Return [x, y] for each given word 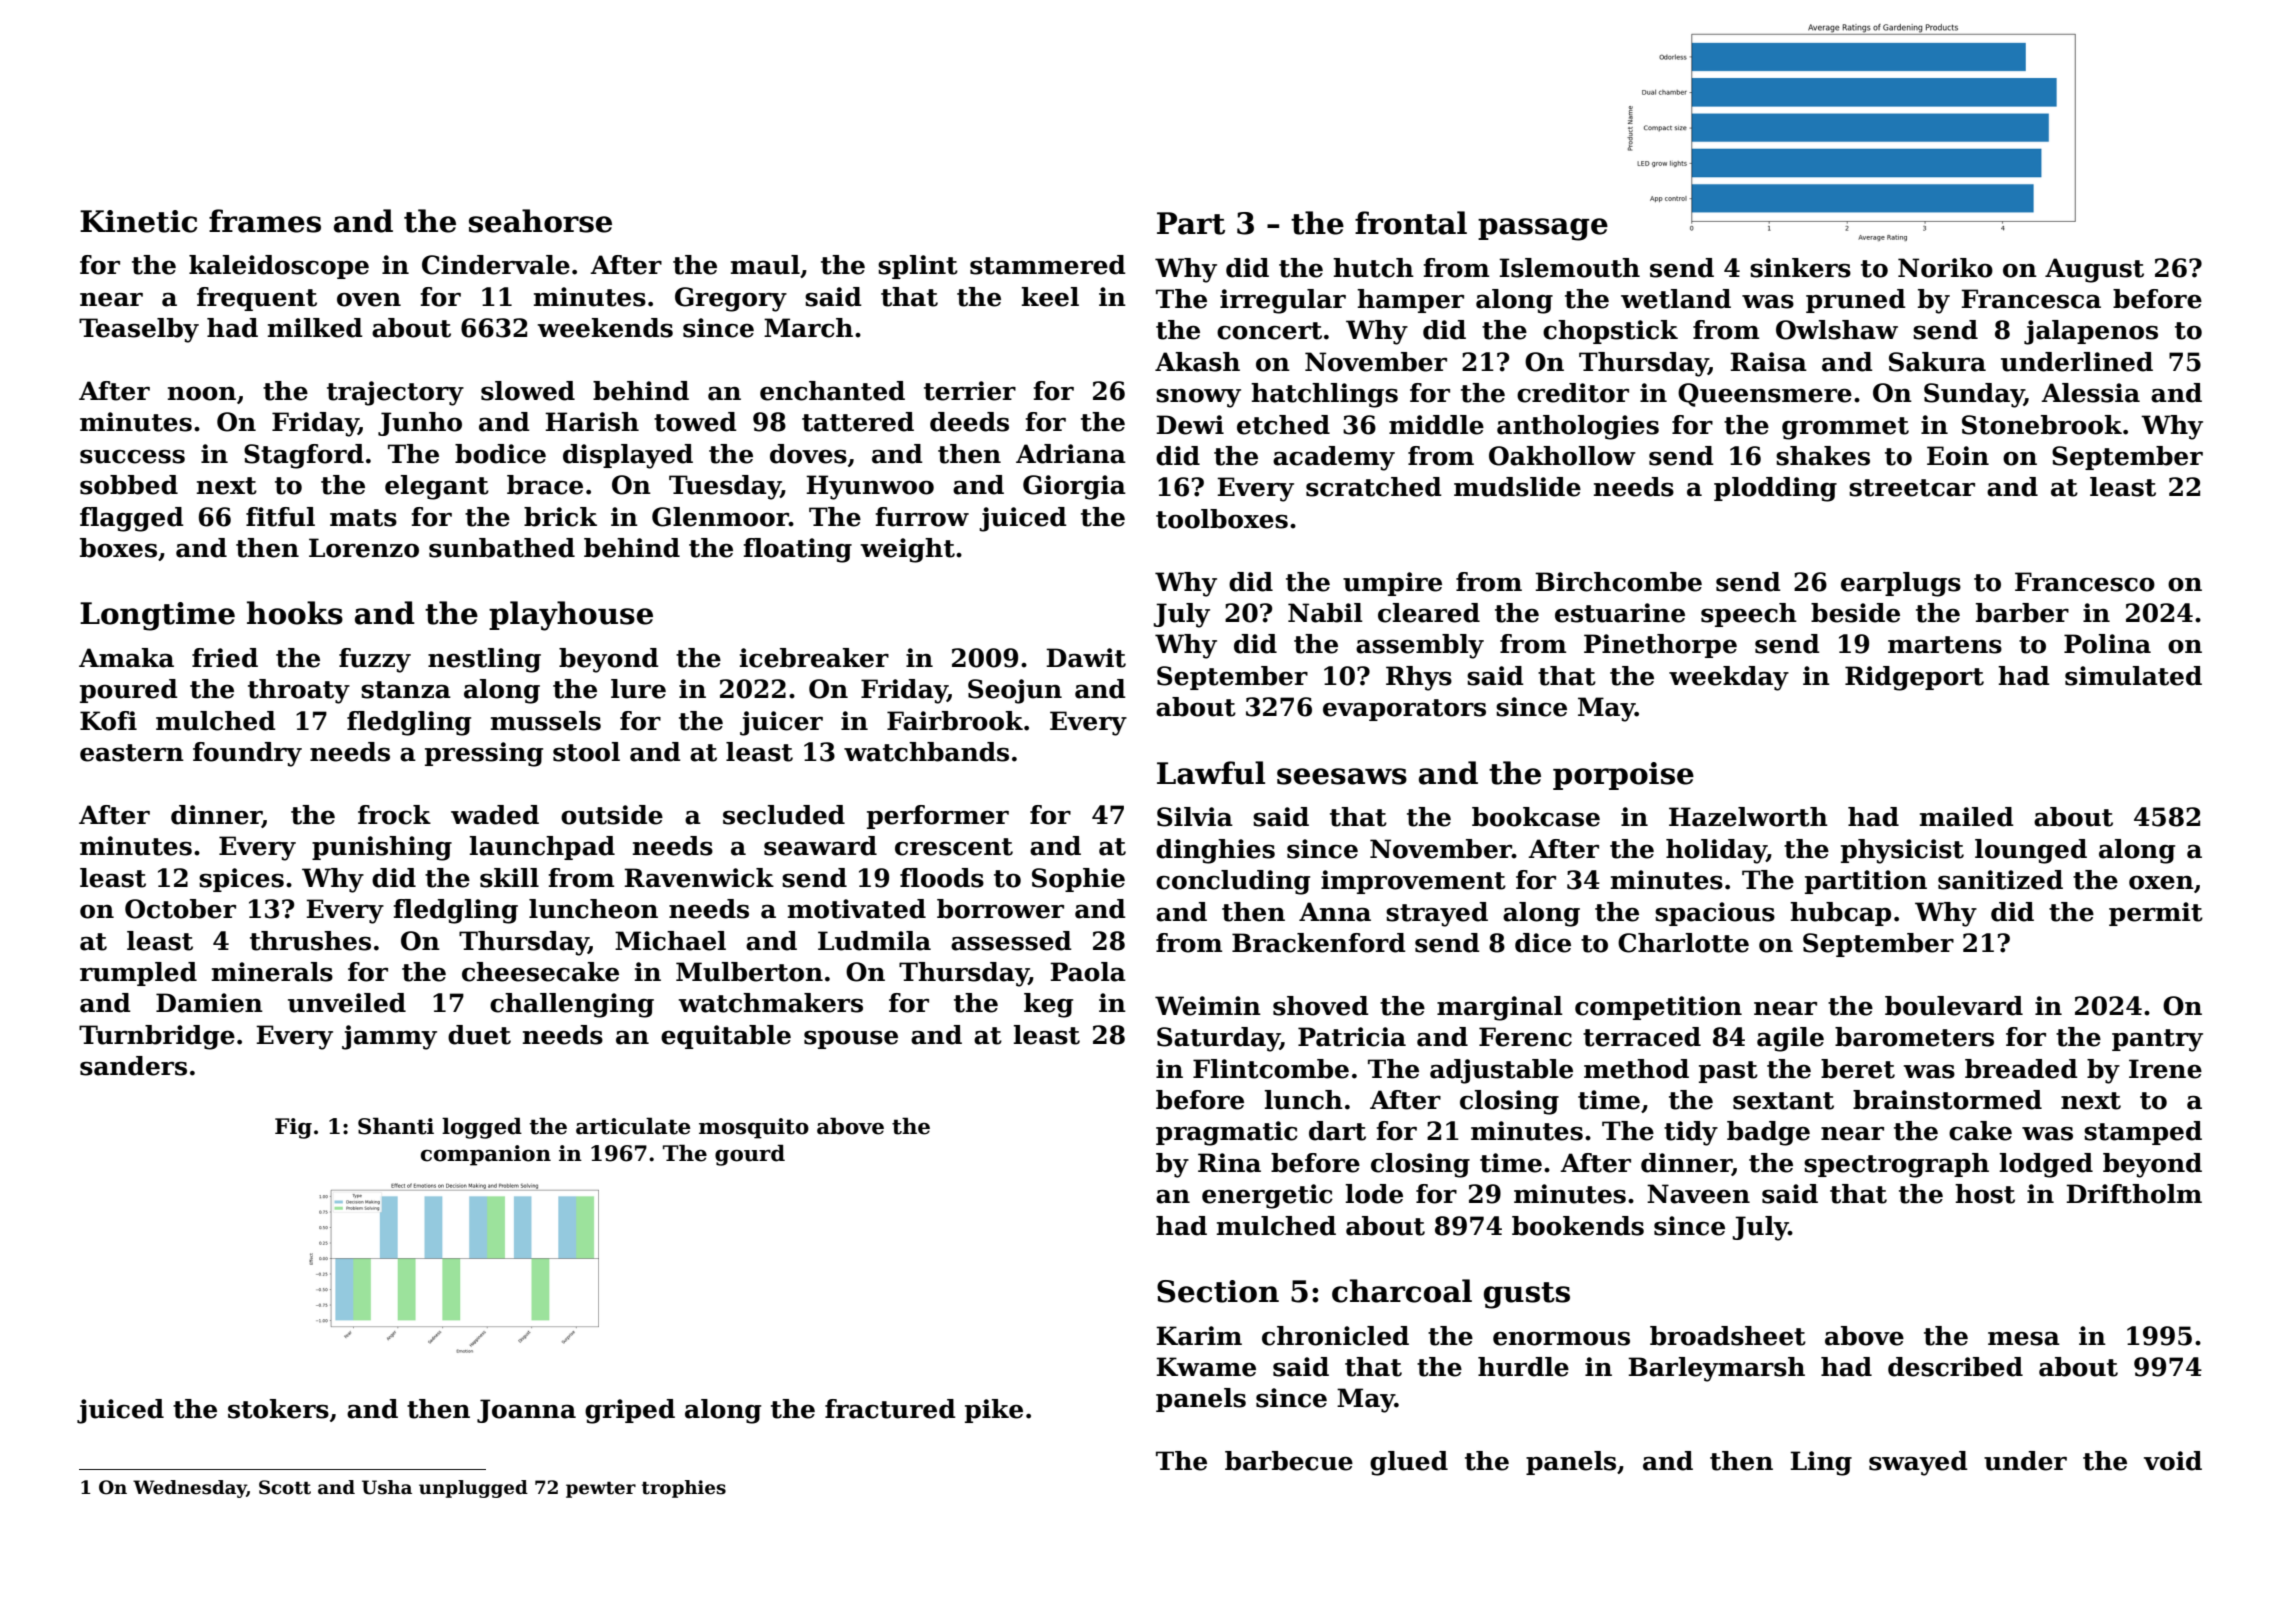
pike [994, 1411]
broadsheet [1728, 1336]
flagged [132, 519]
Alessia [2090, 393]
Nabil [1325, 613]
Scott [285, 1487]
